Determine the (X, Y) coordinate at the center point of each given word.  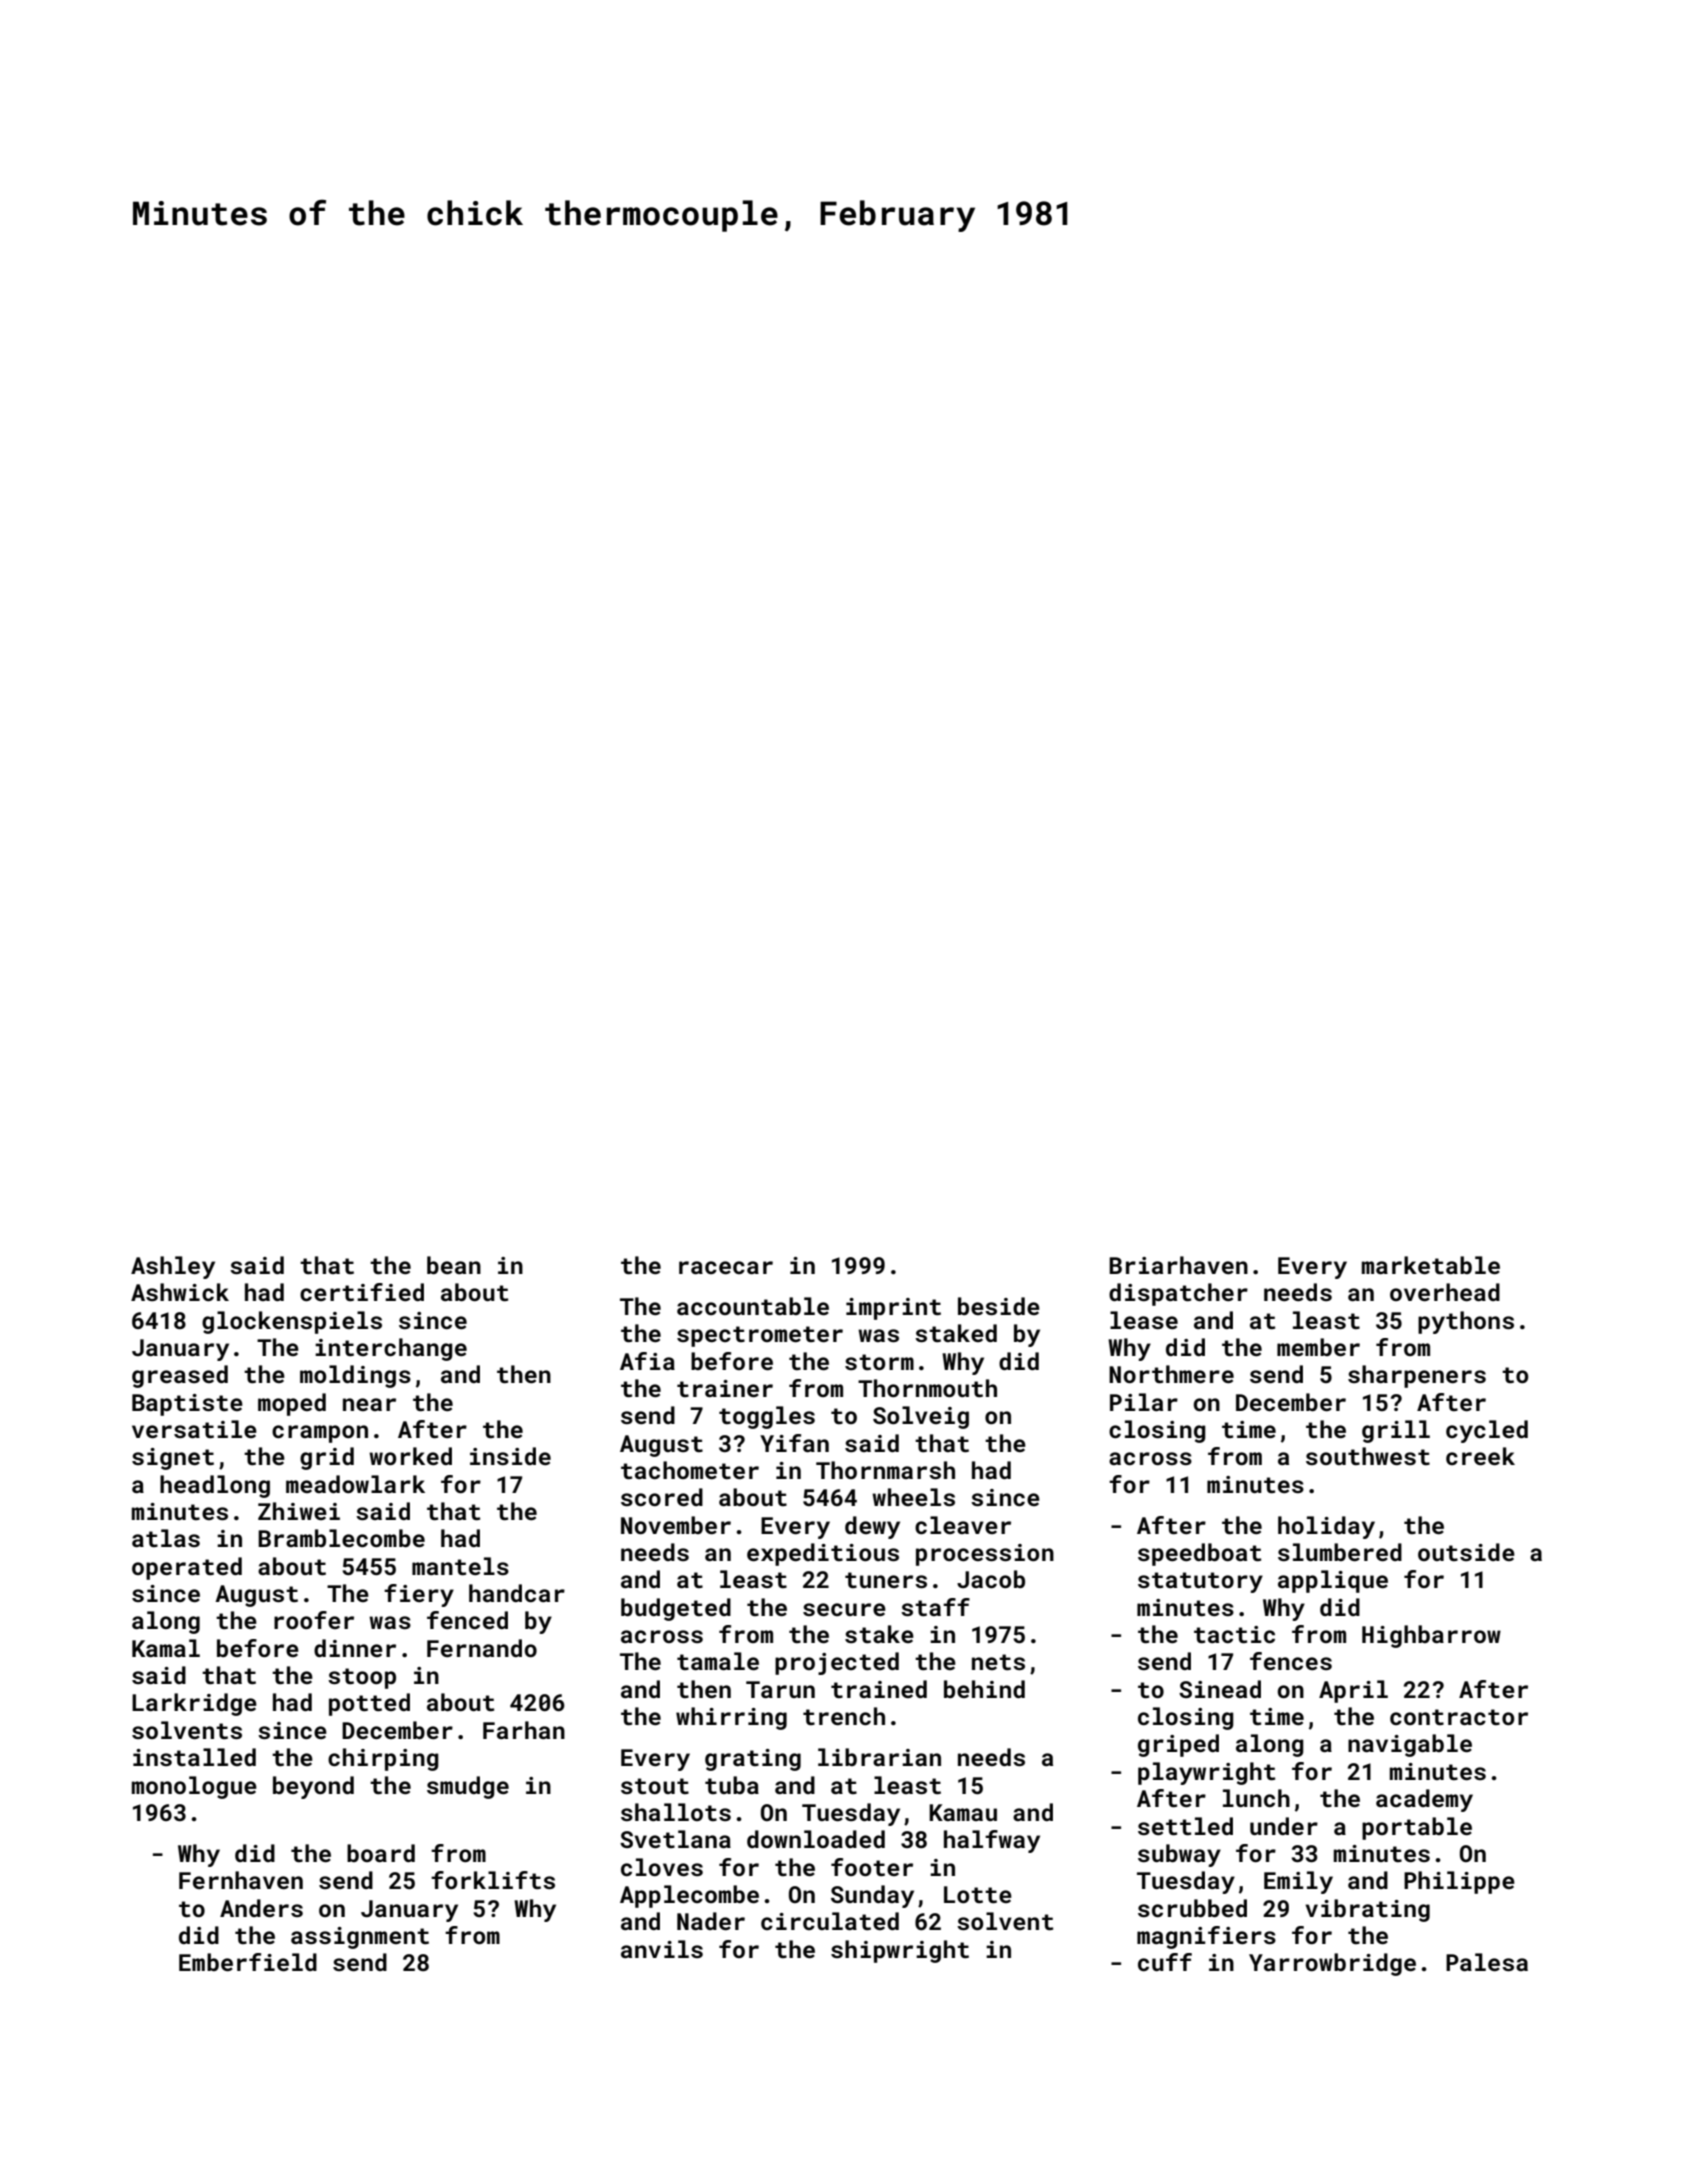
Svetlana (675, 1839)
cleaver (963, 1525)
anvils (662, 1949)
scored (662, 1497)
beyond (313, 1787)
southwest (1368, 1456)
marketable (1431, 1265)
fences (1291, 1661)
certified (362, 1292)
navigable (1410, 1745)
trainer (725, 1388)
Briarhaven (1178, 1265)
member (1318, 1347)
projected (837, 1663)
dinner (355, 1648)
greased (180, 1376)
